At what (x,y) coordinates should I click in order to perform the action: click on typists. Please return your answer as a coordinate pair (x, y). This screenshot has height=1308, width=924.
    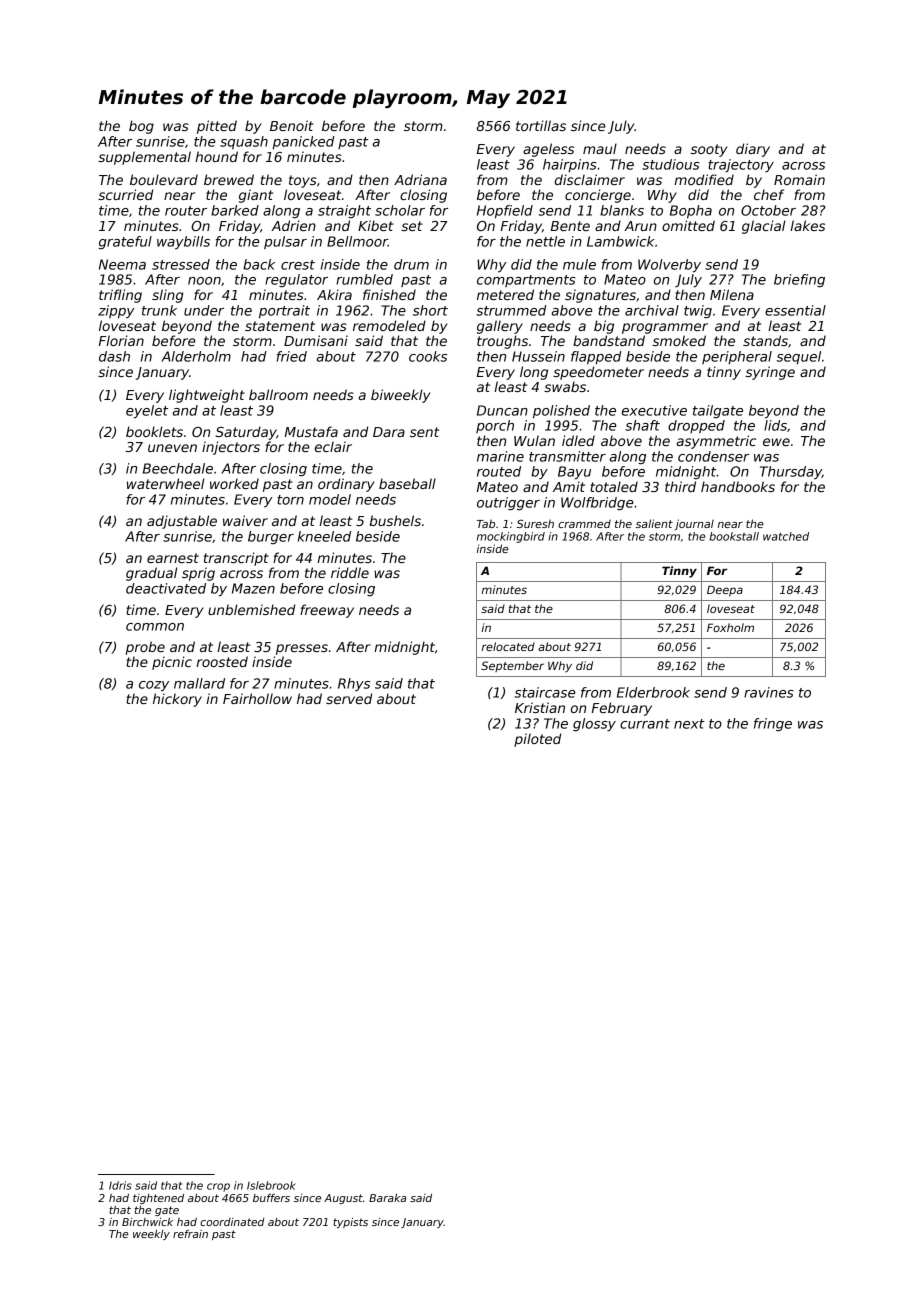
    Looking at the image, I should click on (350, 1223).
